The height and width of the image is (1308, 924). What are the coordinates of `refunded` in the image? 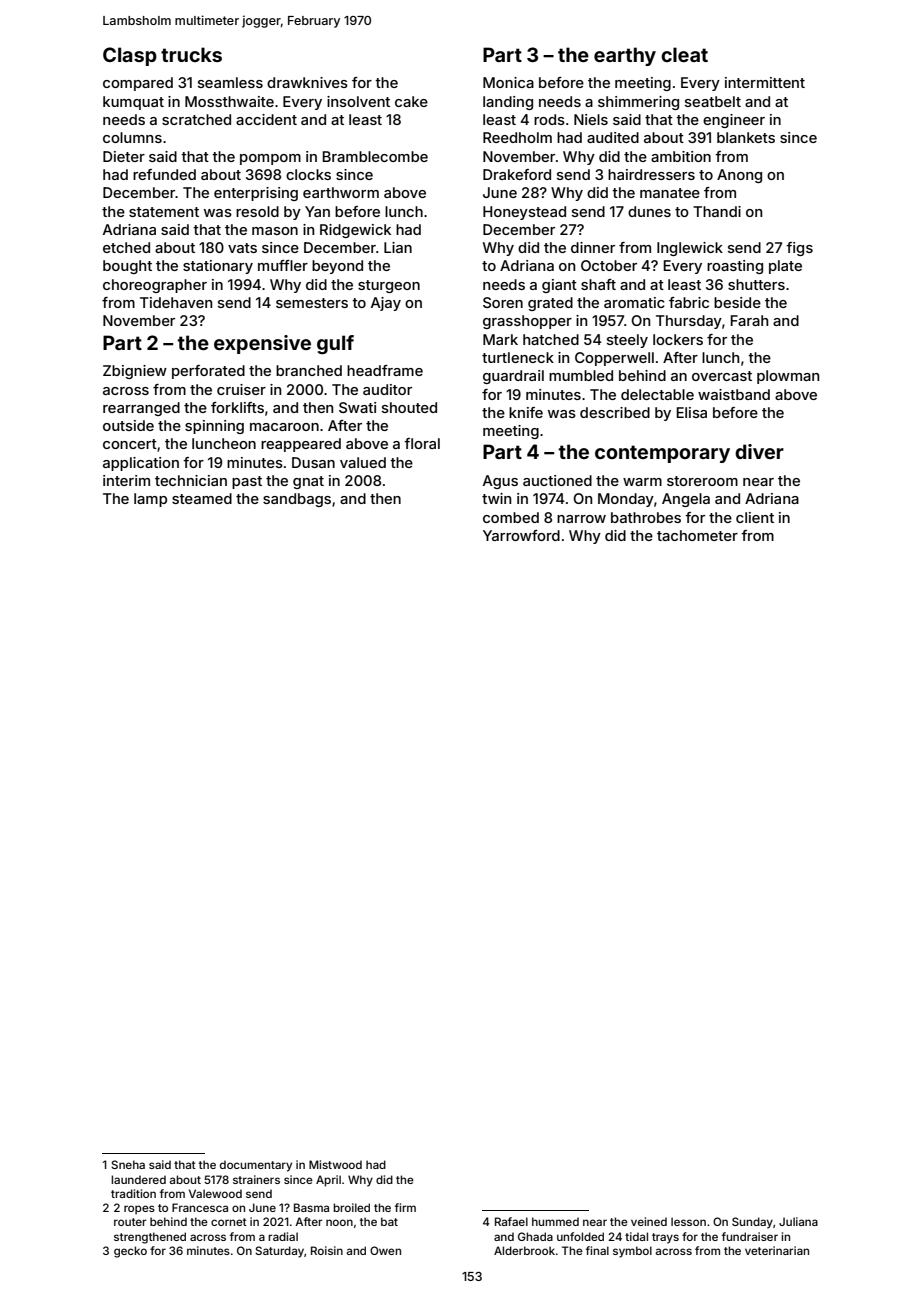 It's located at (164, 174).
